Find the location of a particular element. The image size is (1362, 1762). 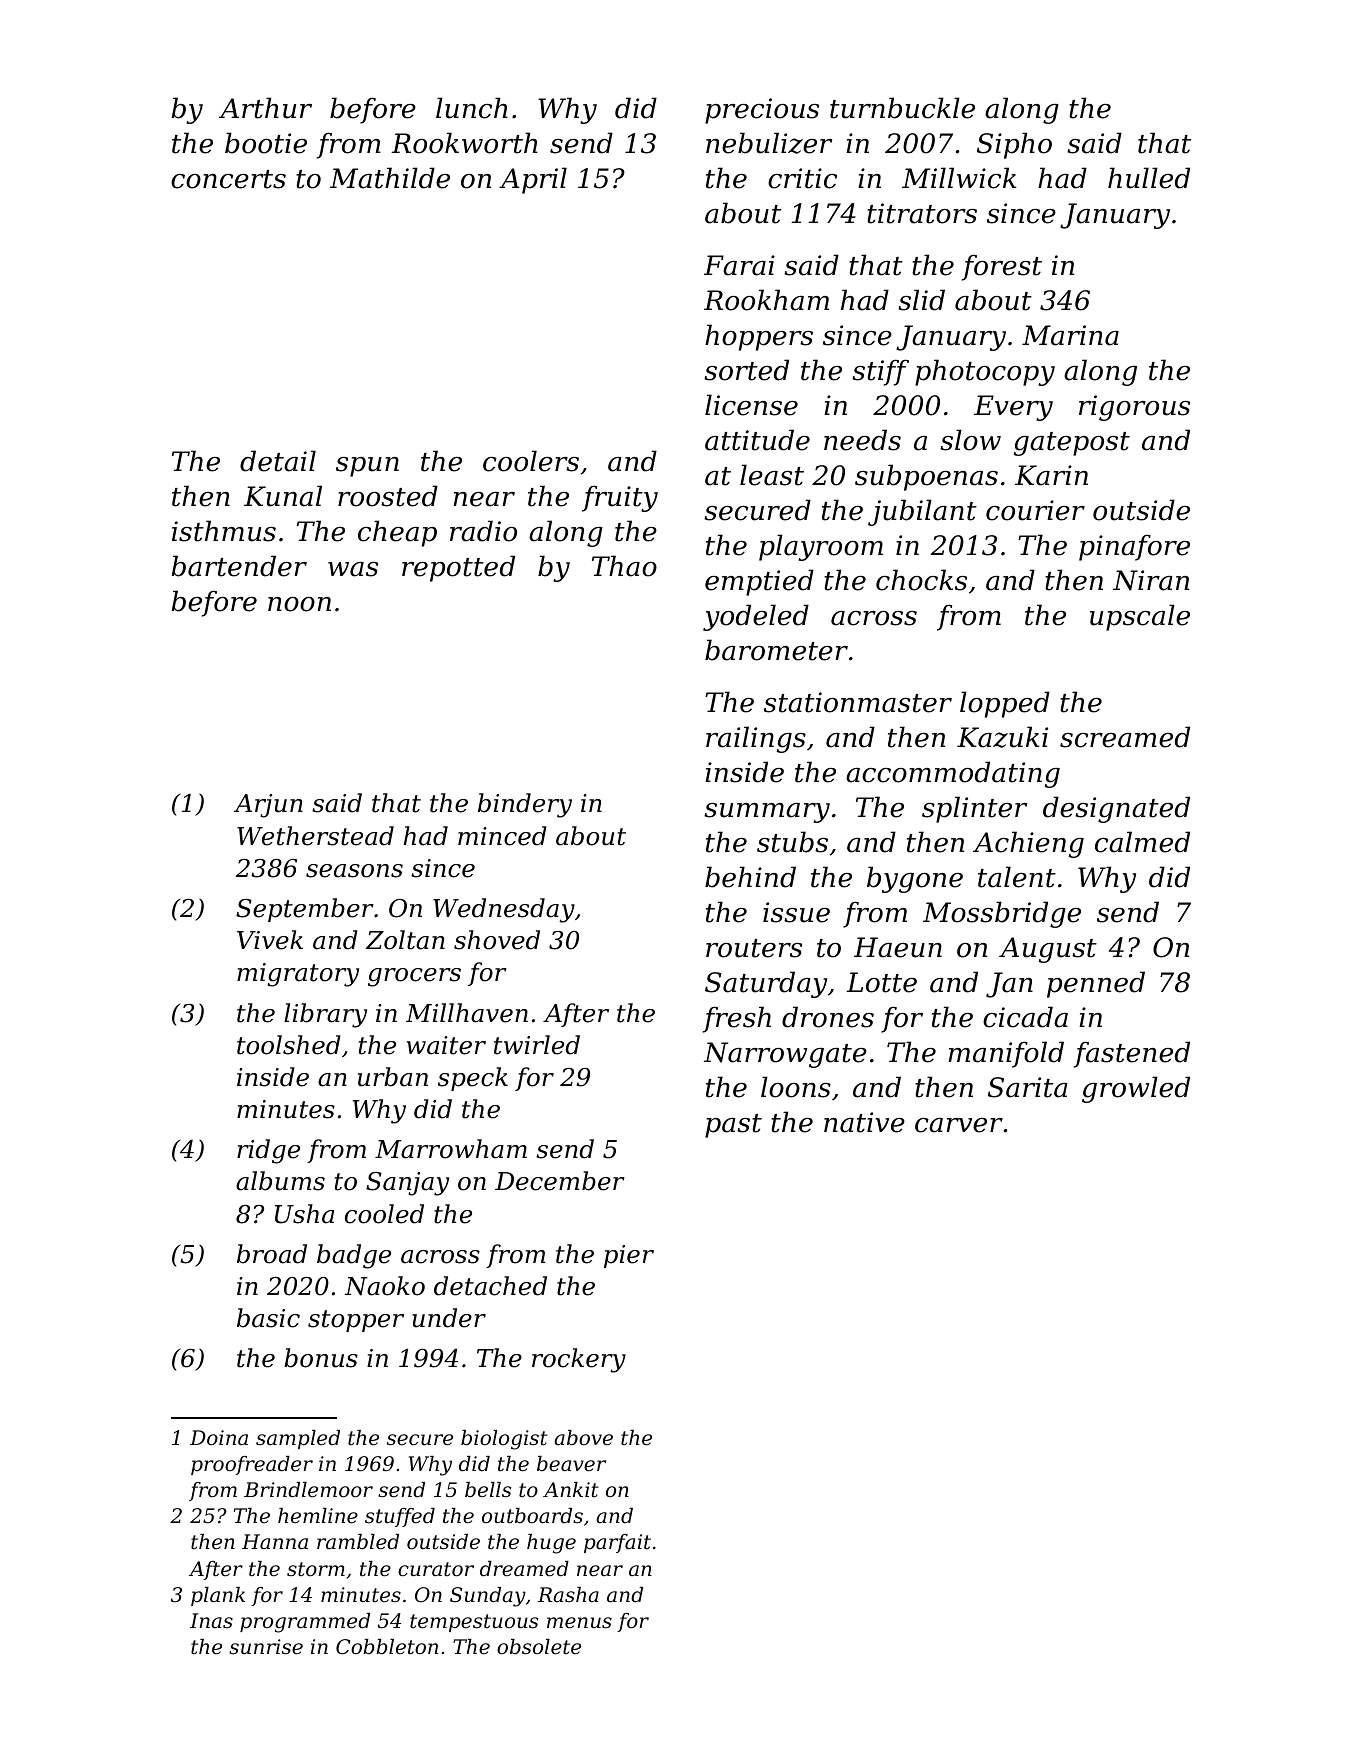

precious is located at coordinates (762, 111).
